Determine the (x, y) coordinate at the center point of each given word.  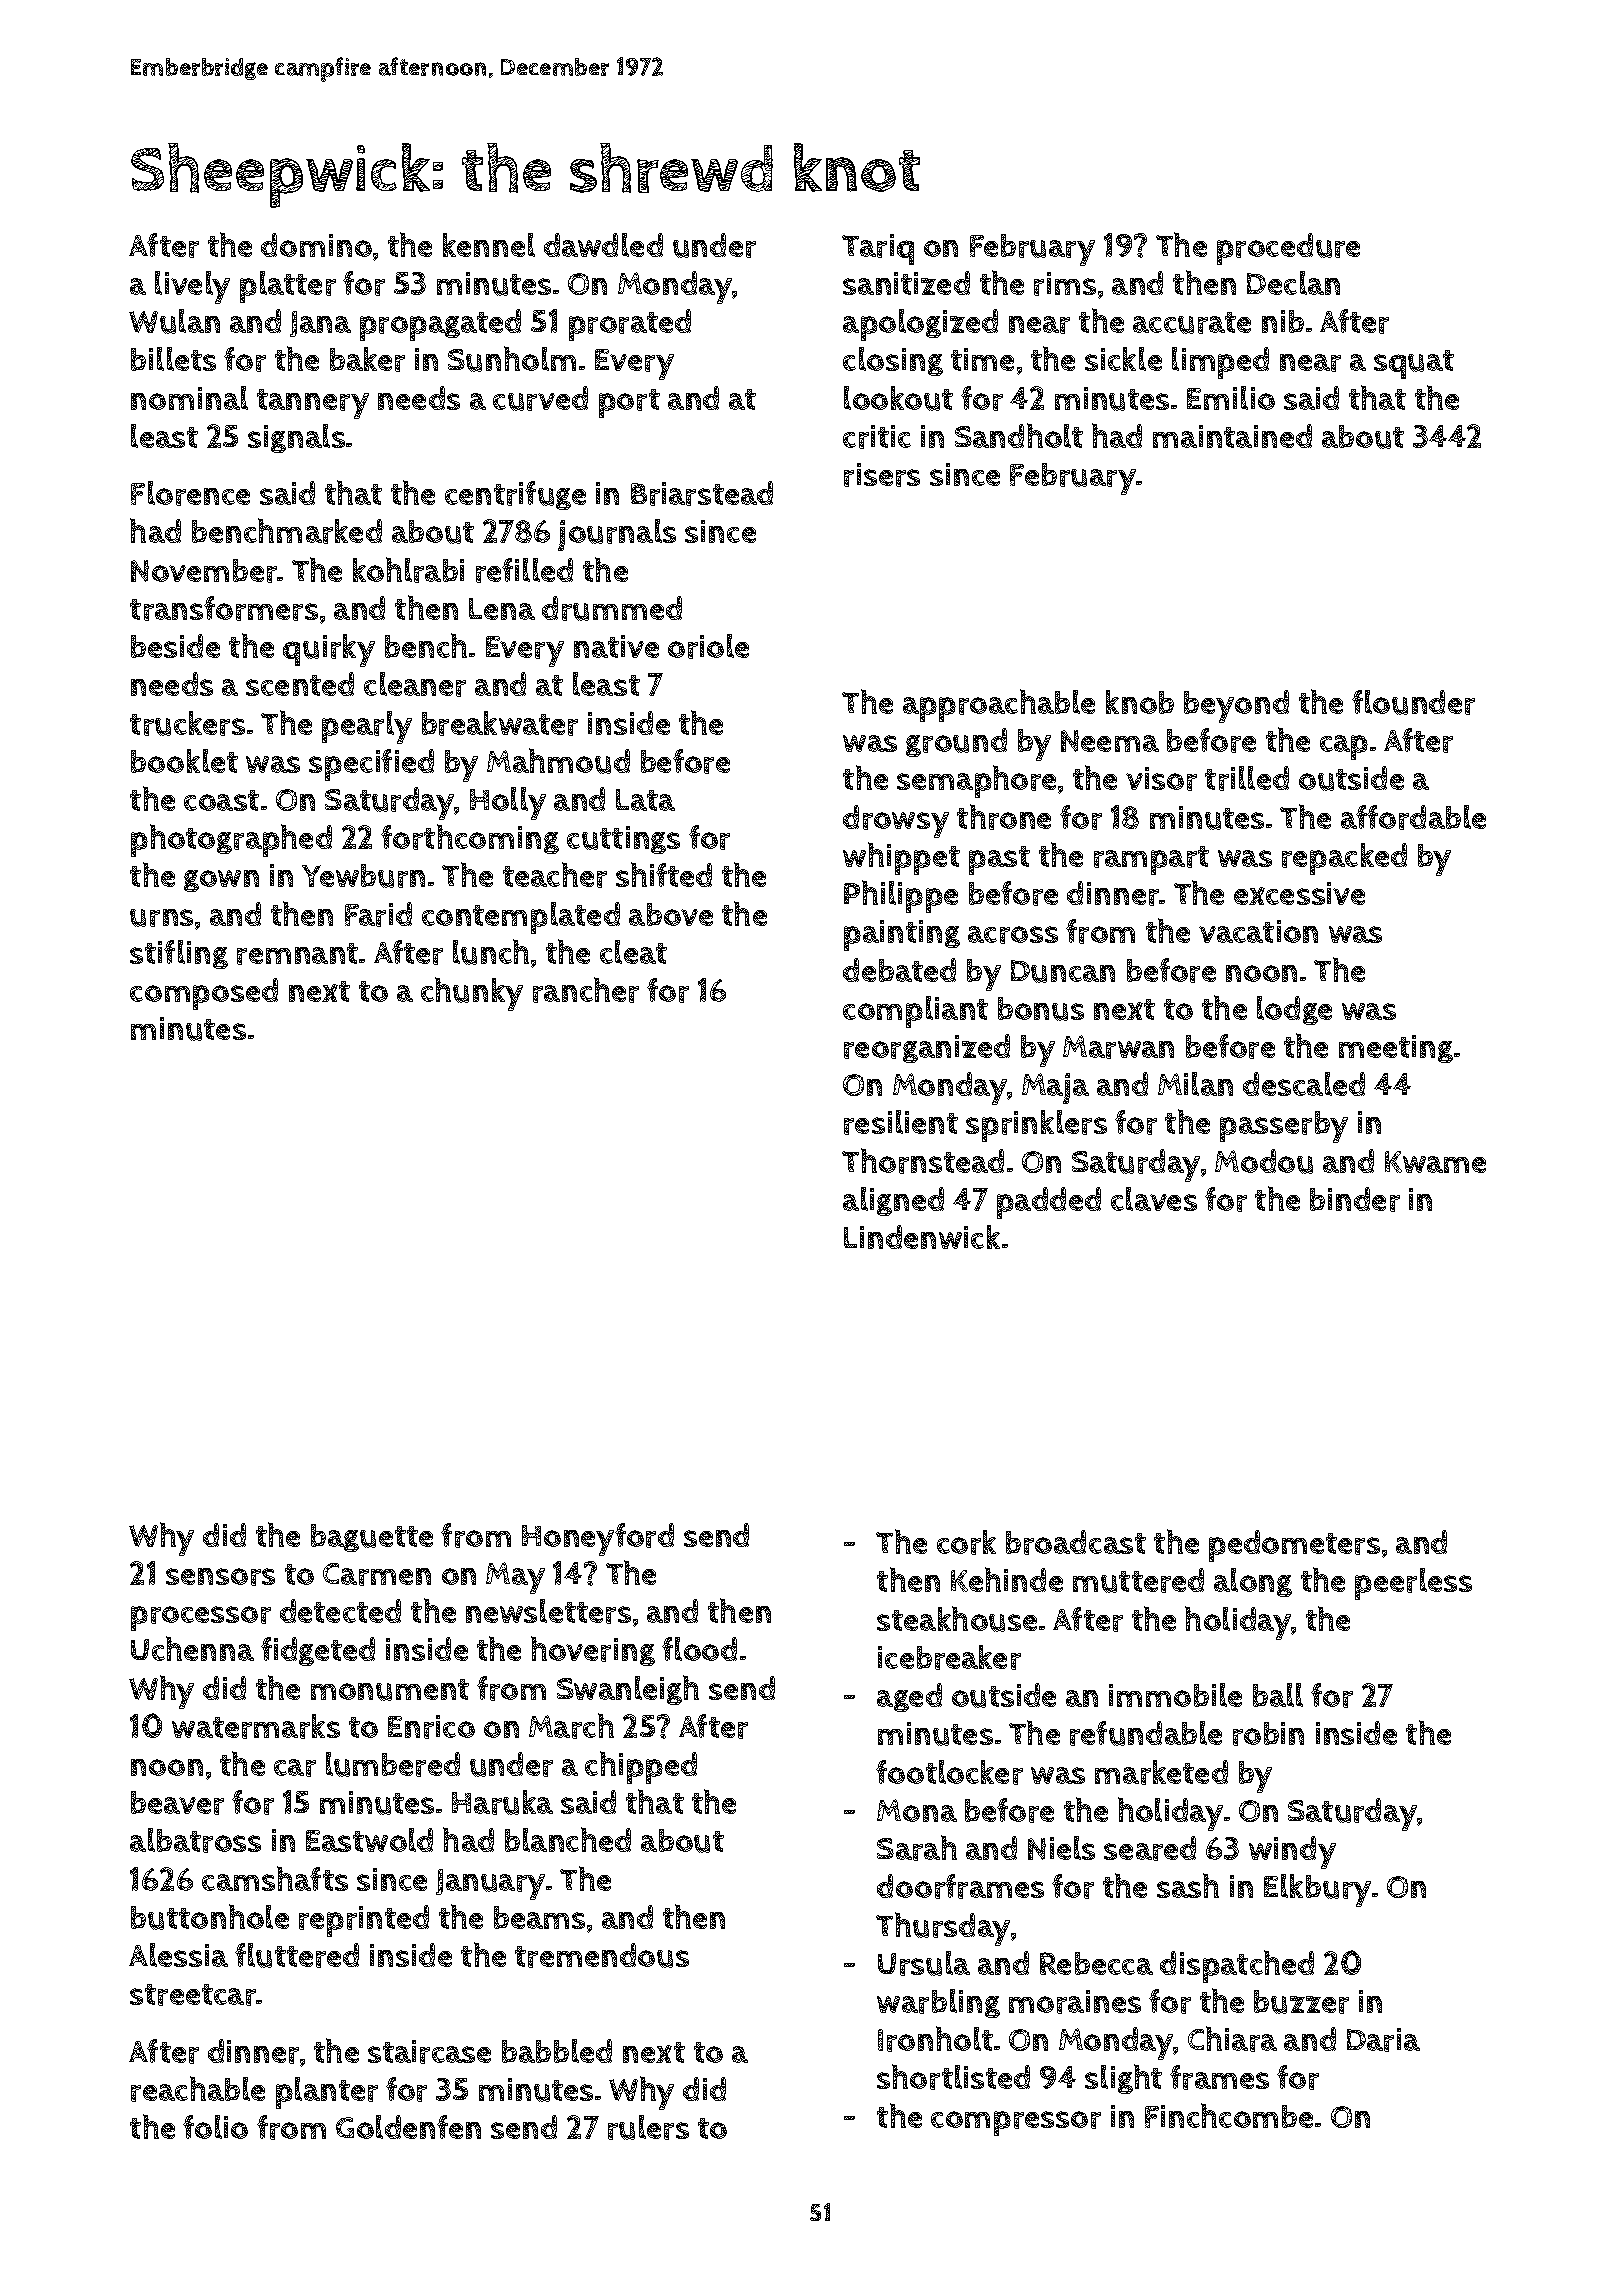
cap (1344, 747)
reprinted (364, 1921)
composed (204, 994)
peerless (1413, 1584)
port (629, 403)
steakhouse (957, 1619)
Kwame (1435, 1162)
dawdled (603, 245)
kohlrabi (408, 570)
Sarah (917, 1848)
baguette (372, 1538)
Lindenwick (922, 1237)
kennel (489, 245)
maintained (1232, 436)
